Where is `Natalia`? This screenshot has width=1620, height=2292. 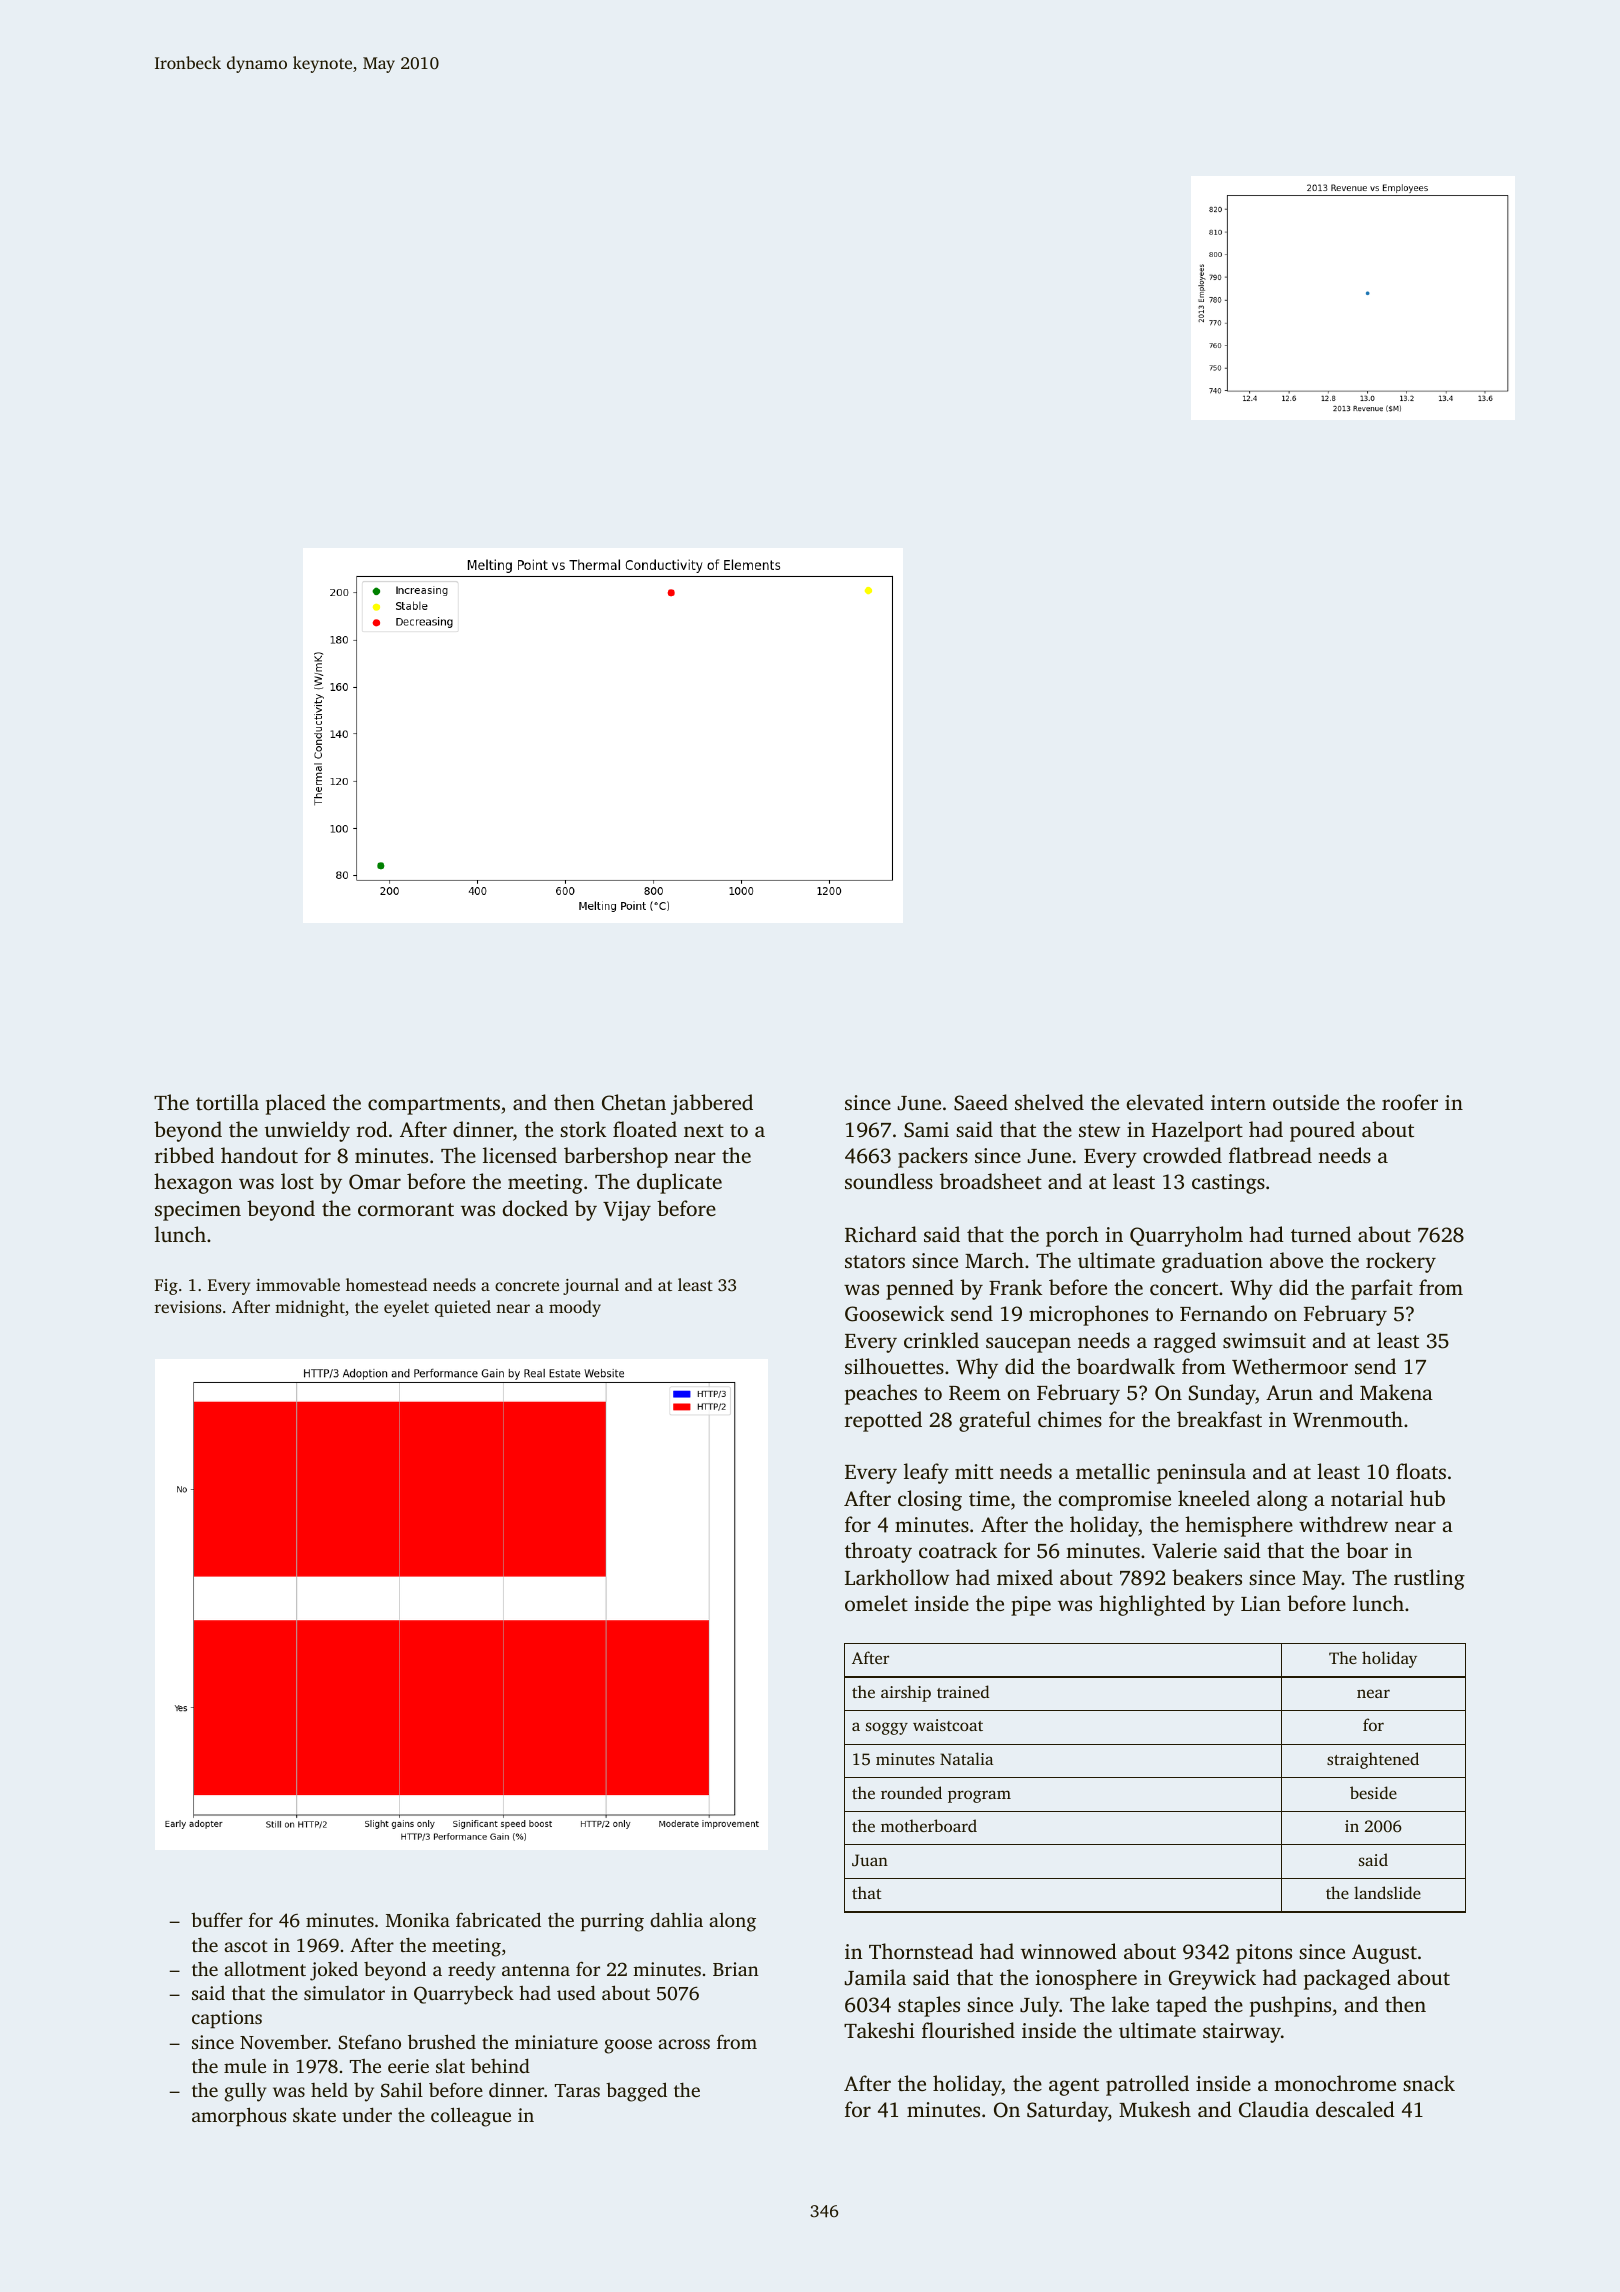
Natalia is located at coordinates (966, 1758).
